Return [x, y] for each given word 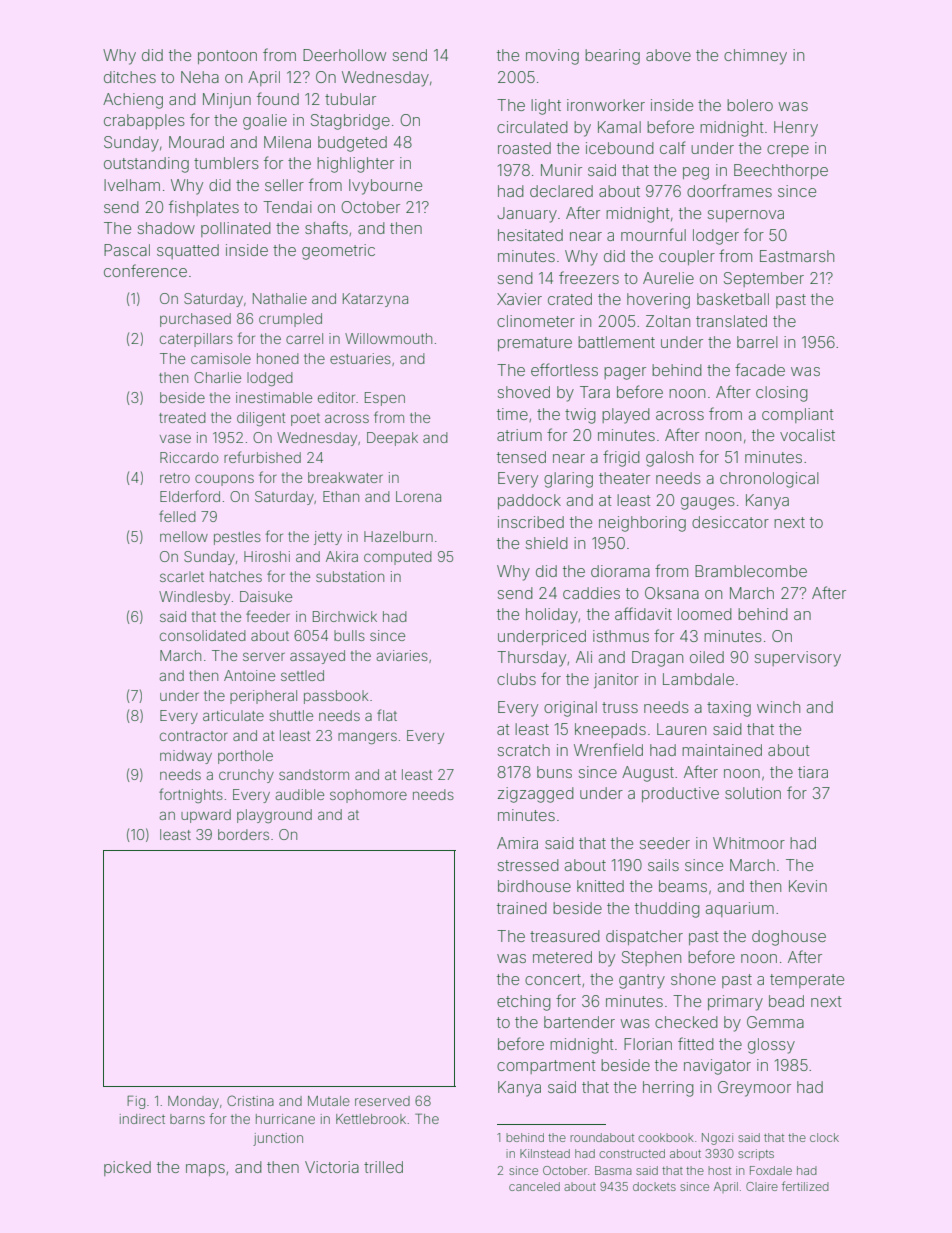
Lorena [418, 496]
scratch [524, 750]
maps [205, 1170]
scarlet [182, 576]
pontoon [227, 57]
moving [552, 57]
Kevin [808, 886]
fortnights [191, 796]
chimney [755, 57]
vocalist [807, 435]
